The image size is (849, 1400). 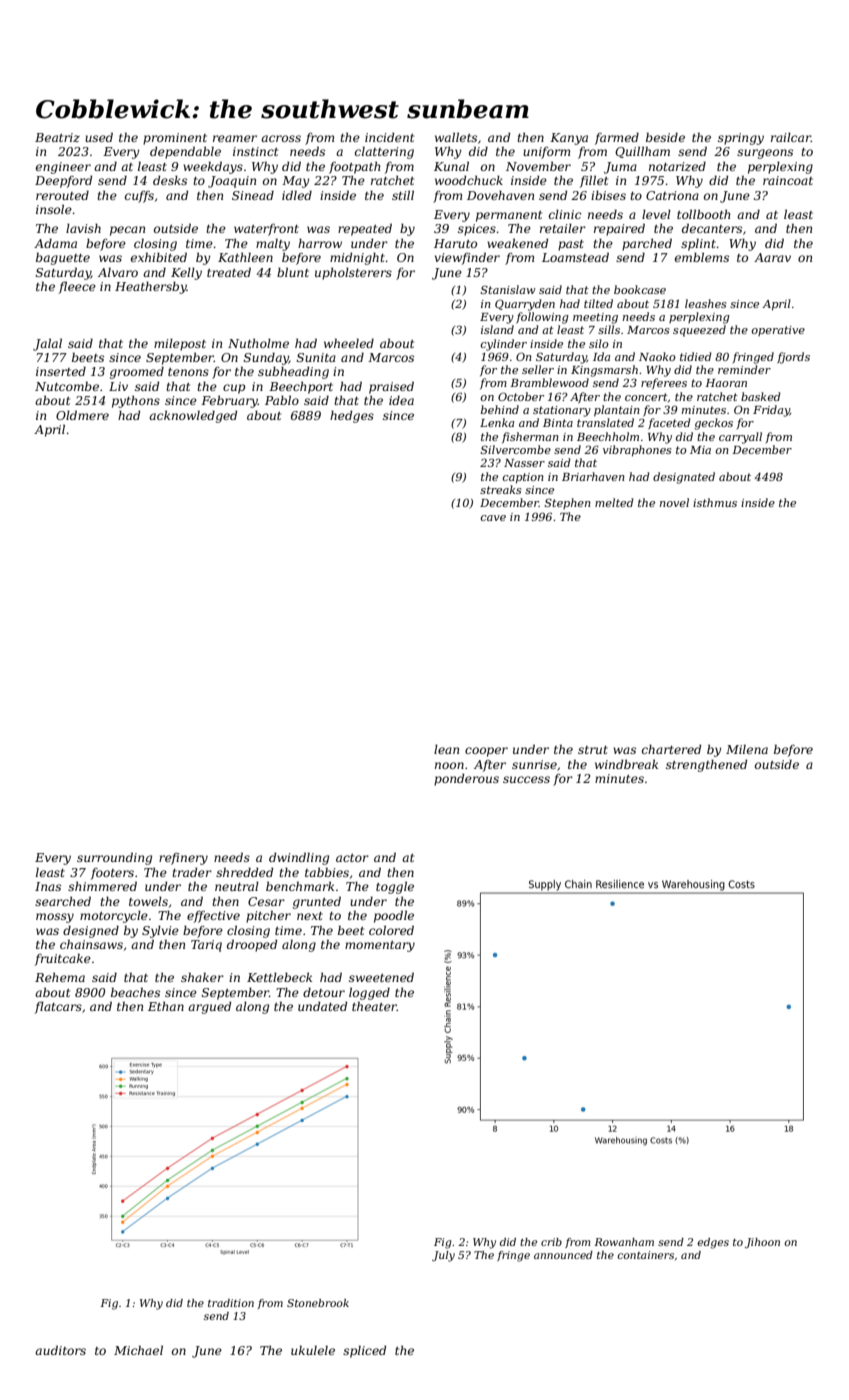 What do you see at coordinates (747, 749) in the page?
I see `Milena` at bounding box center [747, 749].
